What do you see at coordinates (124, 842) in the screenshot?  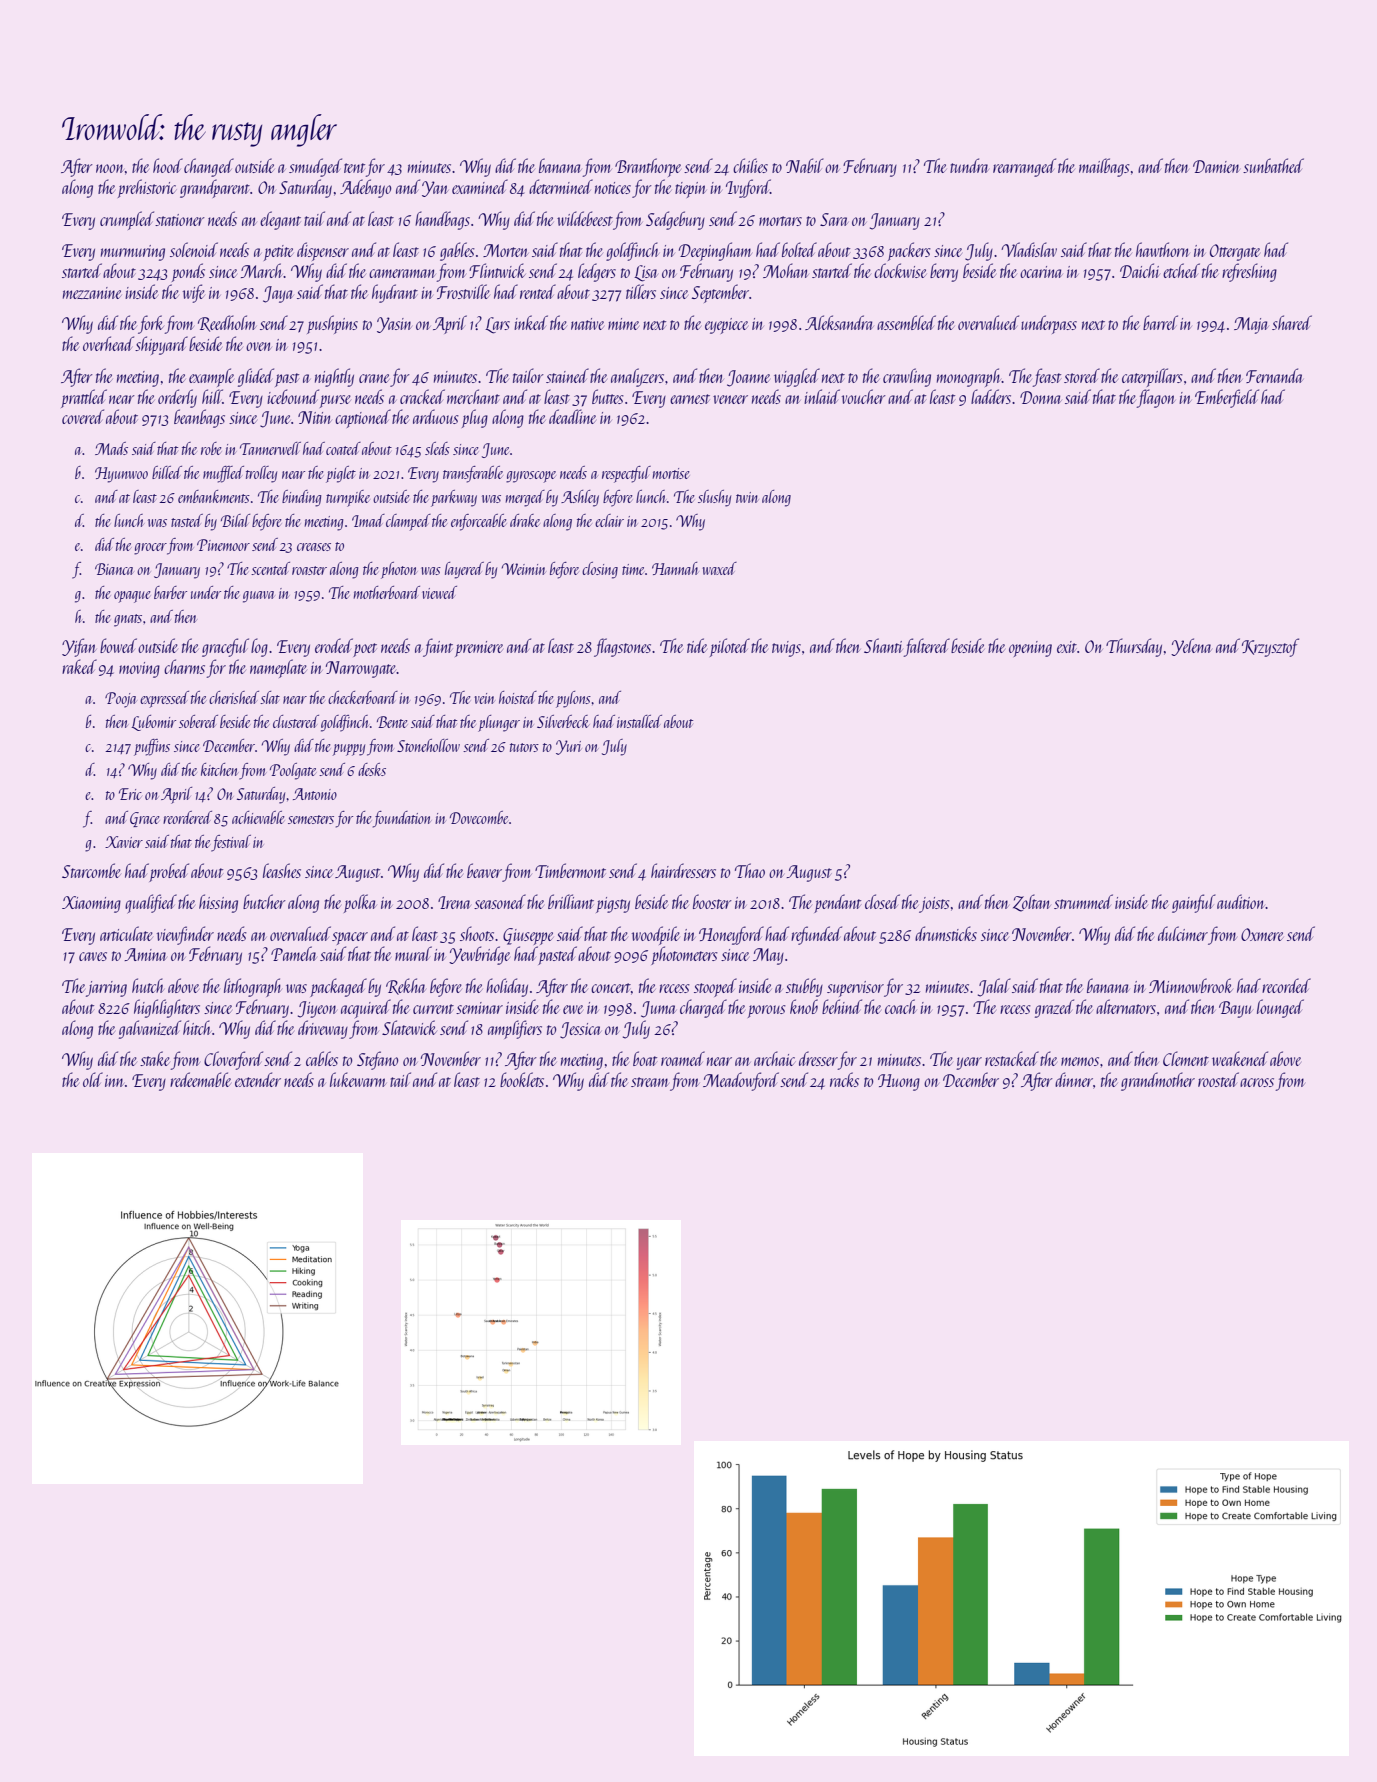 I see `Xavier` at bounding box center [124, 842].
